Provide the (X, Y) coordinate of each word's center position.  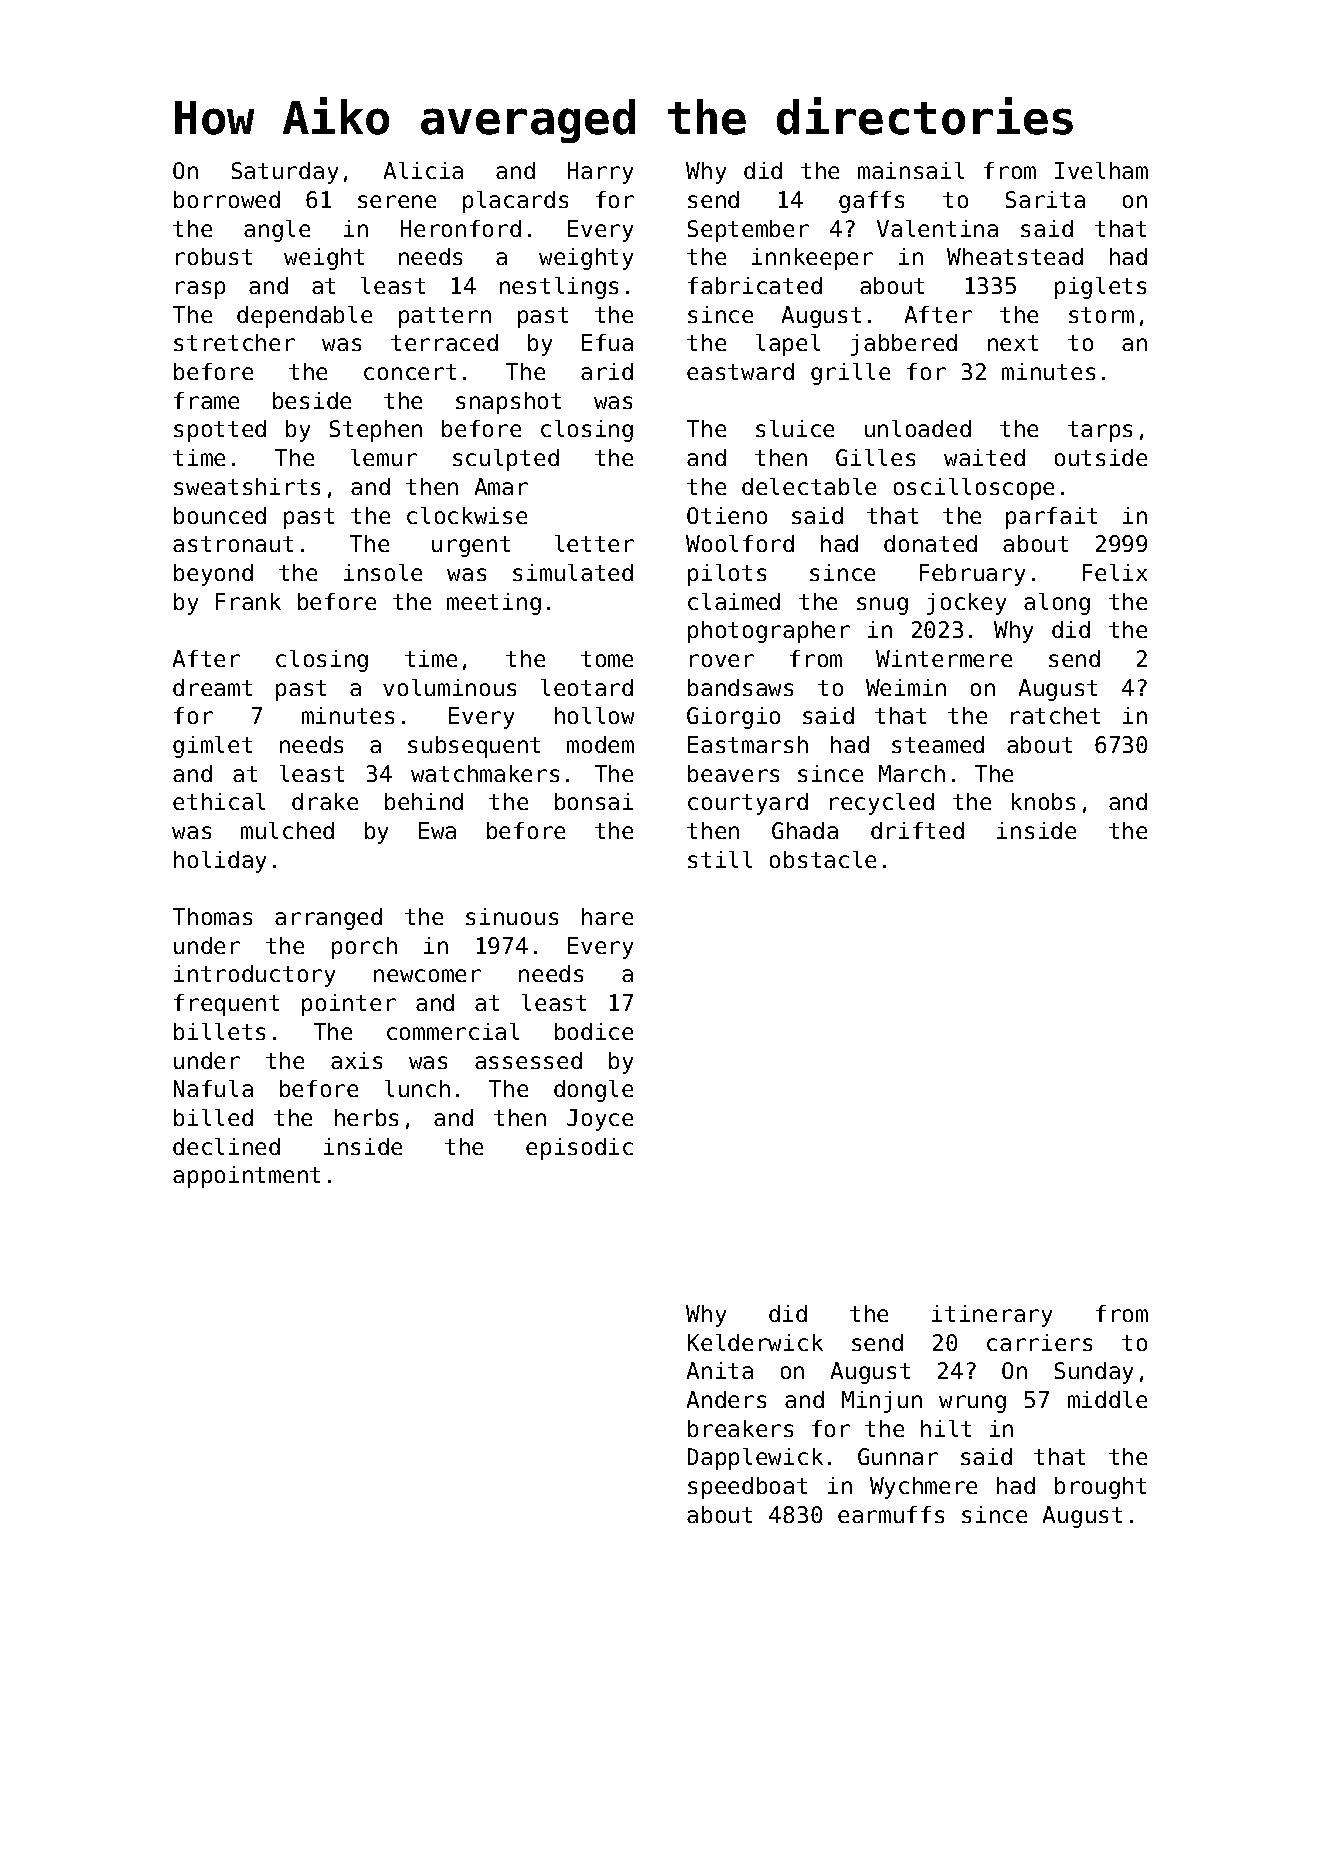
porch (364, 948)
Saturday (285, 173)
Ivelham (1101, 170)
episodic (579, 1149)
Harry (600, 173)
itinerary (992, 1316)
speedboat (747, 1488)
